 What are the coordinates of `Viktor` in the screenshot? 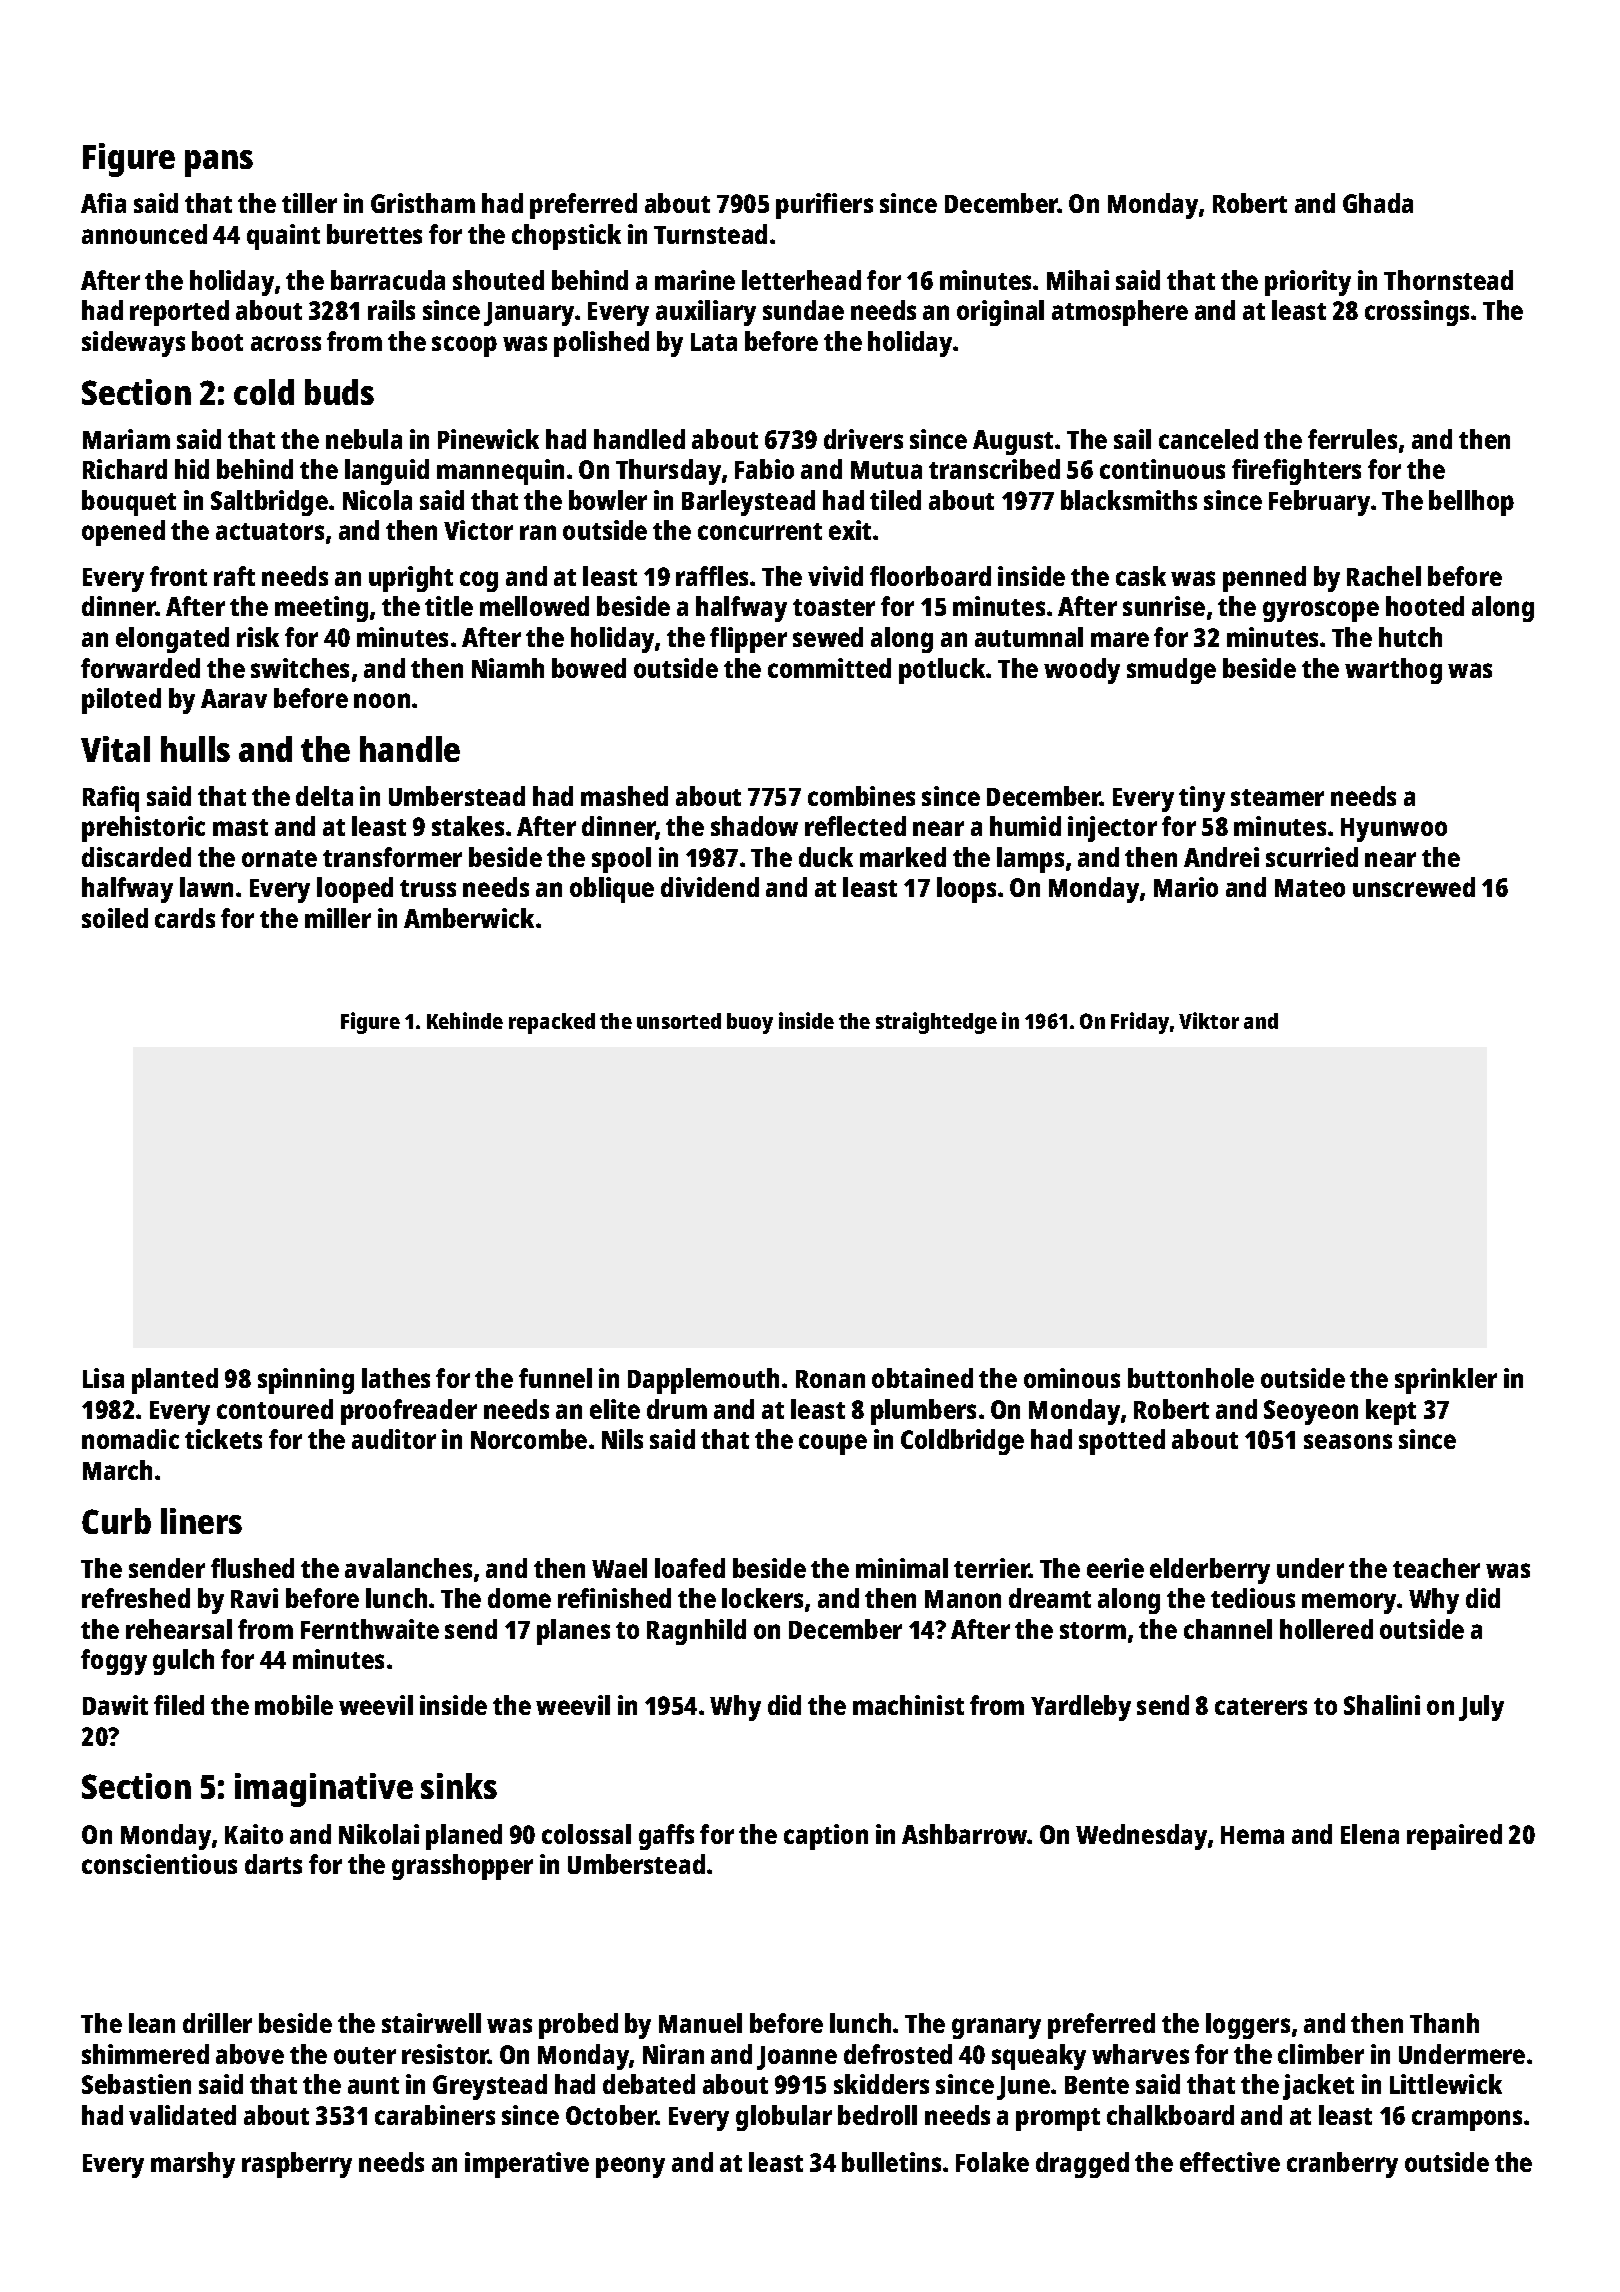 It's located at (1209, 1020).
